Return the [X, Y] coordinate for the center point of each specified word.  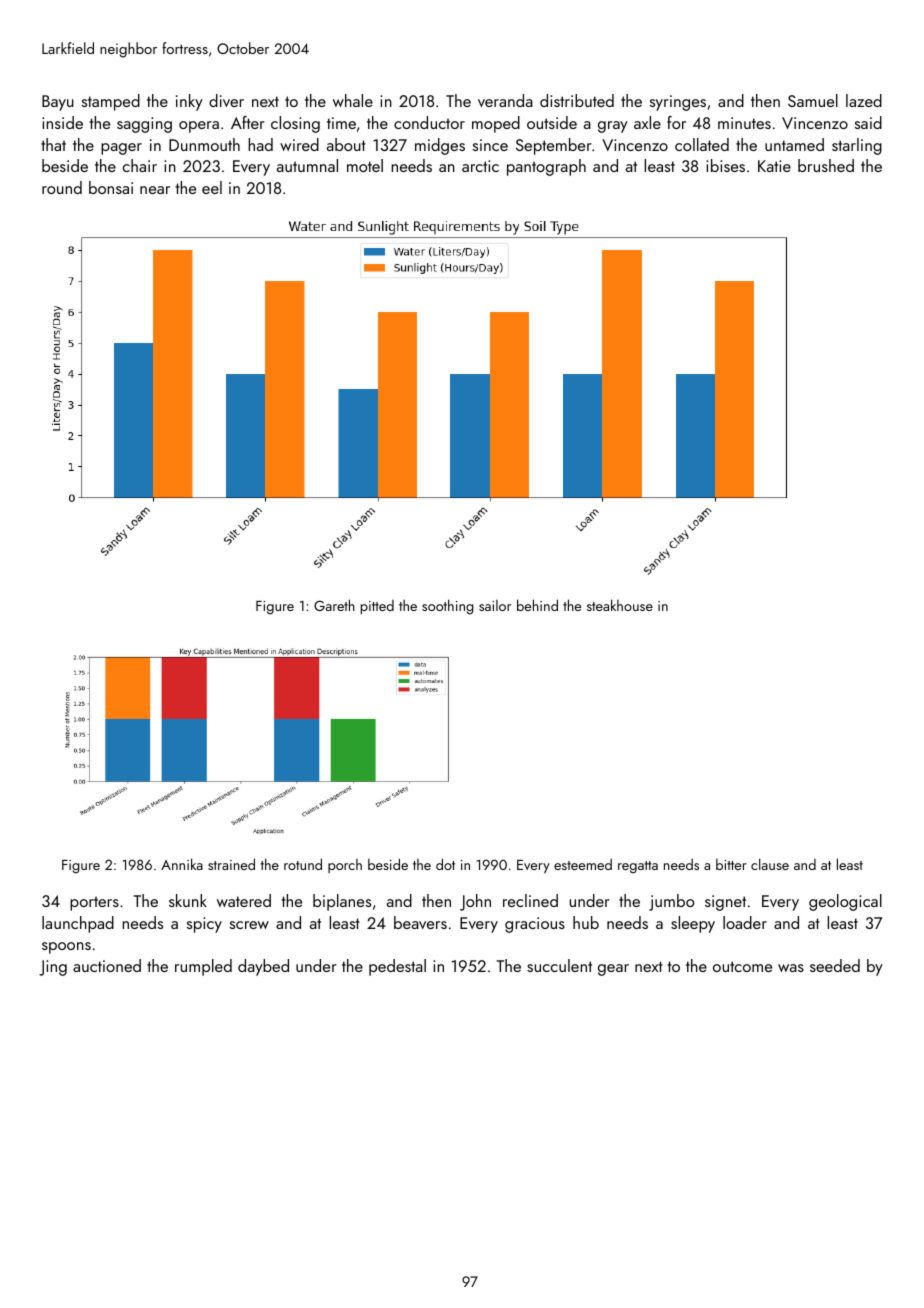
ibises [725, 165]
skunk [188, 900]
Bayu [58, 103]
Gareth [334, 605]
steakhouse [620, 605]
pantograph [546, 167]
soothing [448, 607]
